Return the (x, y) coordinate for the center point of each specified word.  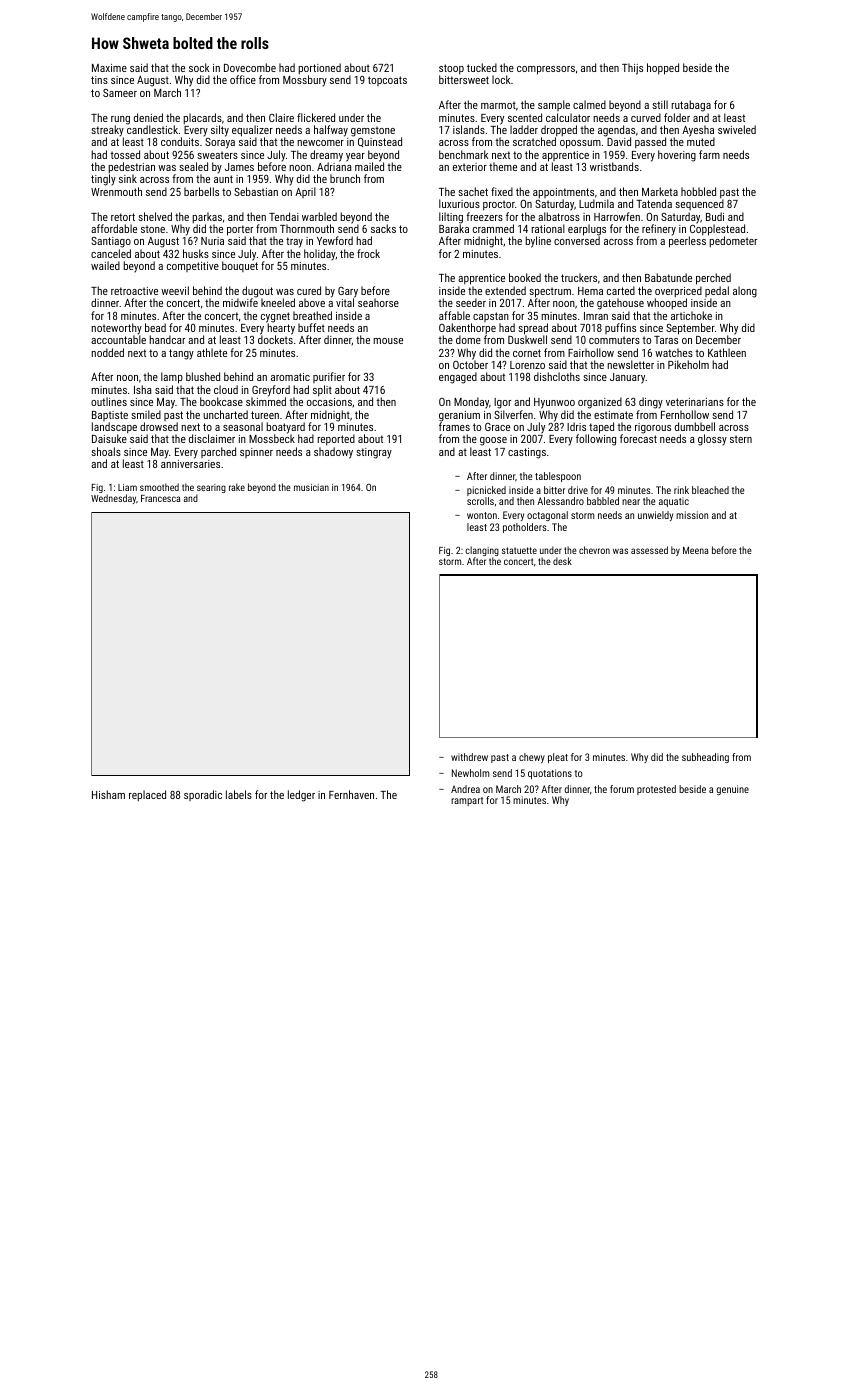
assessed (649, 550)
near (631, 502)
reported (336, 439)
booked (525, 277)
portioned (319, 69)
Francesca (160, 498)
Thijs (632, 69)
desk (562, 561)
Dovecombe (250, 67)
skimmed (266, 401)
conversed (577, 241)
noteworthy (116, 329)
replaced (147, 795)
